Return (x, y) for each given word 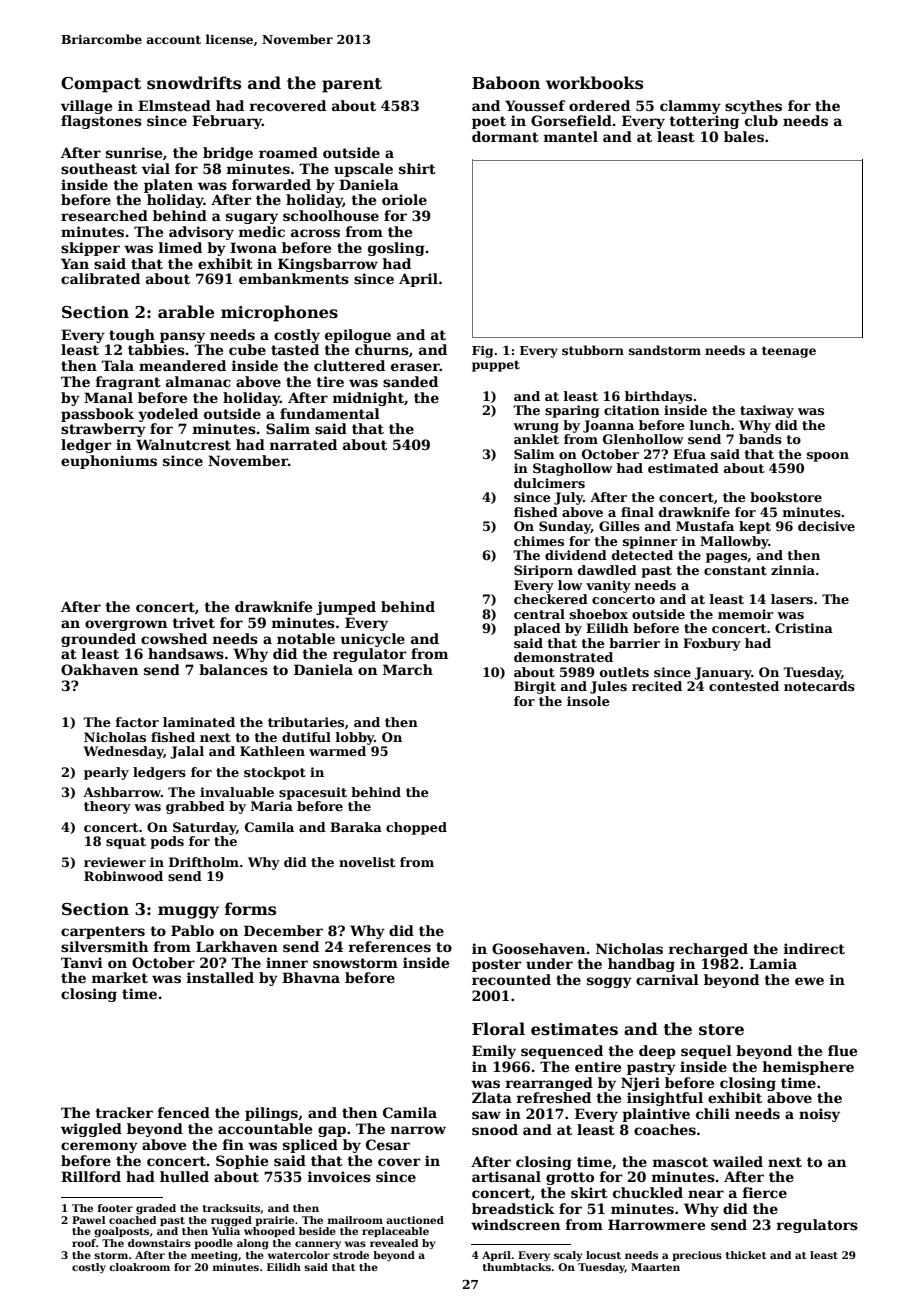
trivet (193, 622)
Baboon (506, 83)
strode (351, 1255)
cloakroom (139, 1267)
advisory (201, 233)
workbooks (594, 83)
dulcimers (549, 483)
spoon (828, 457)
